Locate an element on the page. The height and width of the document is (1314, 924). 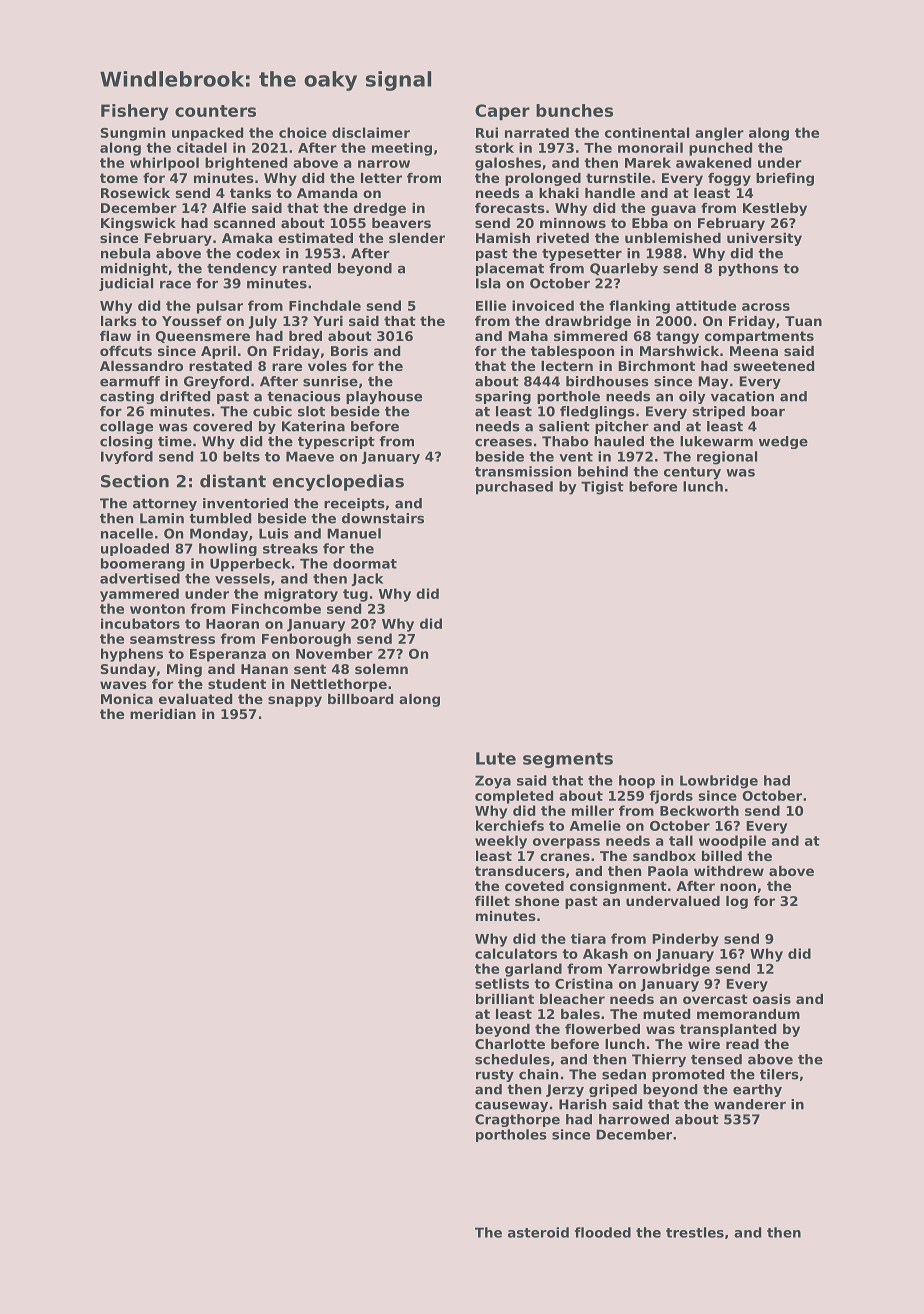
Beckworth is located at coordinates (699, 810).
